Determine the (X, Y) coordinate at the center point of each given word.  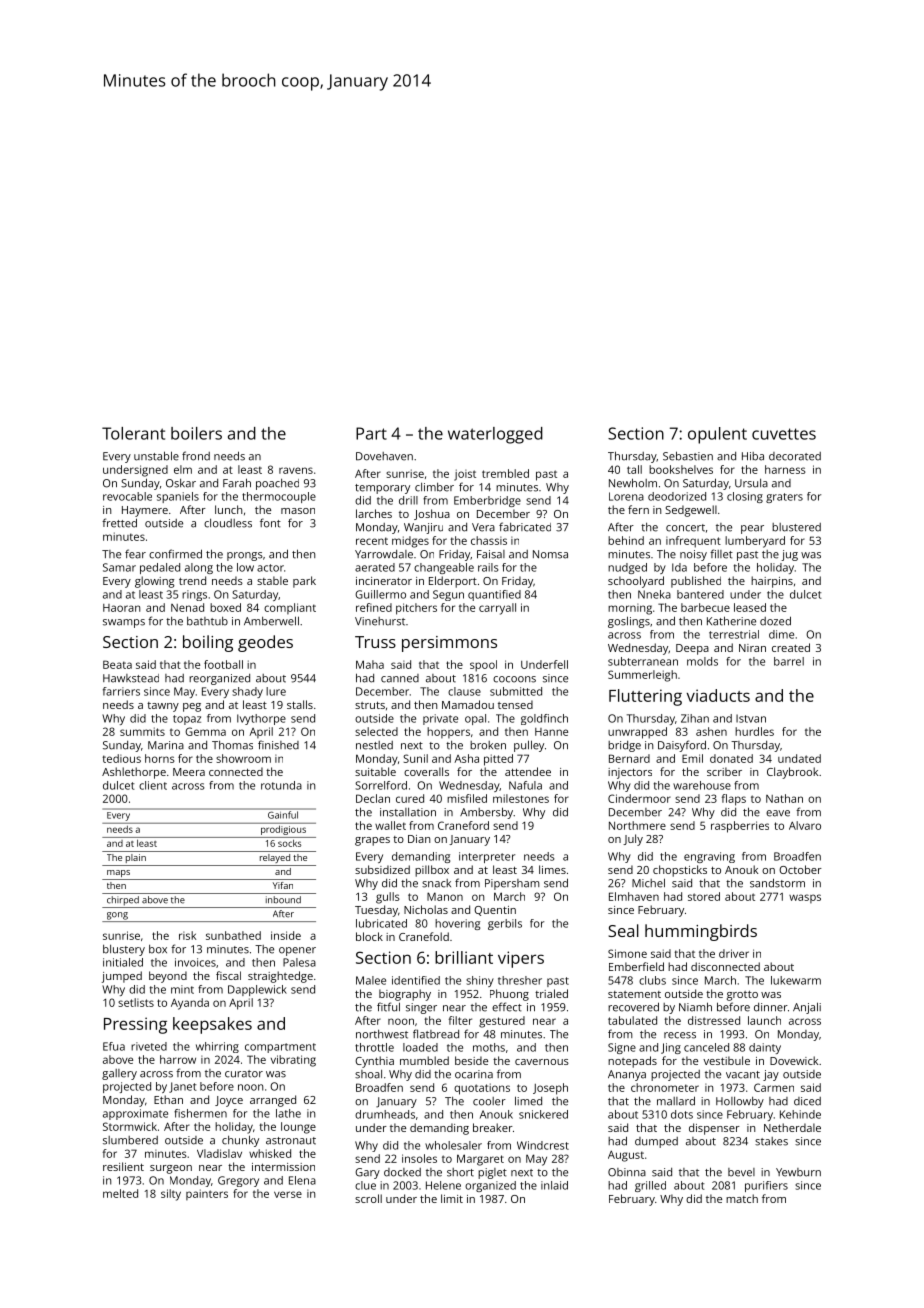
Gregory (238, 1181)
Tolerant (133, 433)
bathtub (207, 621)
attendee (528, 771)
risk (187, 935)
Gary (367, 1173)
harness (785, 469)
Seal (623, 930)
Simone (627, 953)
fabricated (525, 527)
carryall (497, 609)
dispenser (714, 1129)
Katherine (731, 621)
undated (799, 758)
